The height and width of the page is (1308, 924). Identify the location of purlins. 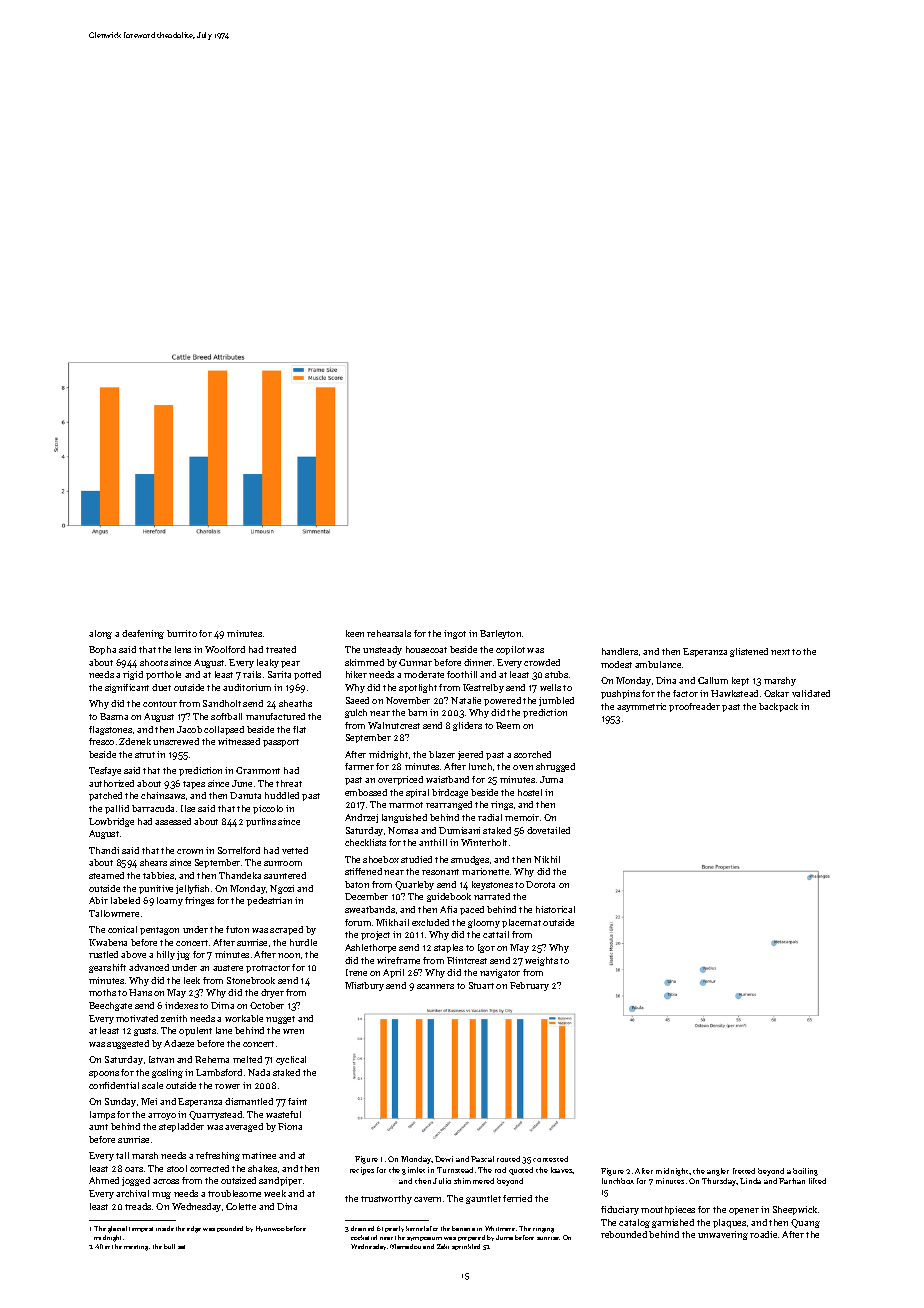
(261, 822).
